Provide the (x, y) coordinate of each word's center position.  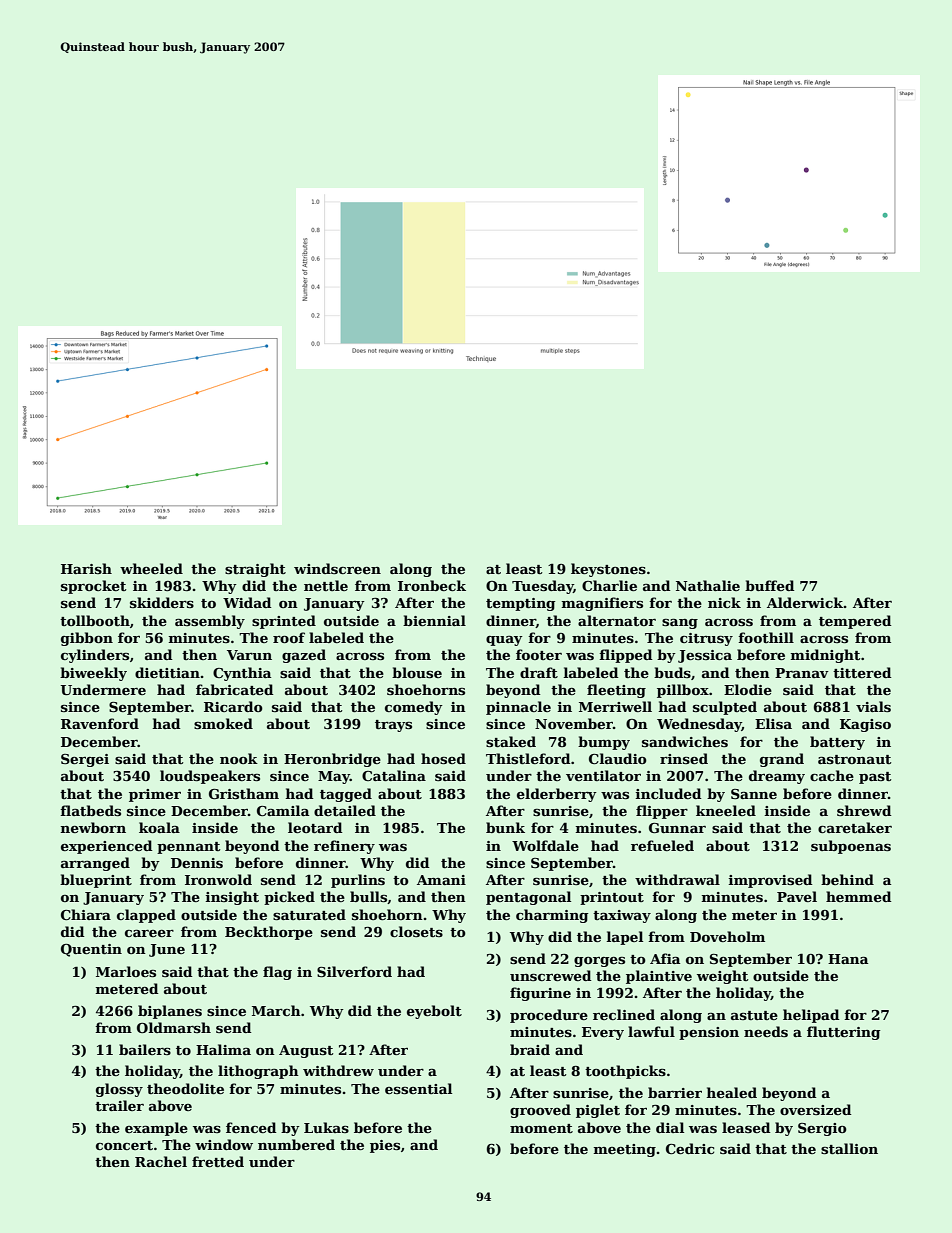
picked (289, 898)
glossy (119, 1090)
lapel (625, 938)
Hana (848, 959)
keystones (608, 570)
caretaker (855, 827)
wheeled (151, 568)
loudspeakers (210, 777)
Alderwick (805, 602)
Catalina (394, 775)
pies (385, 1146)
